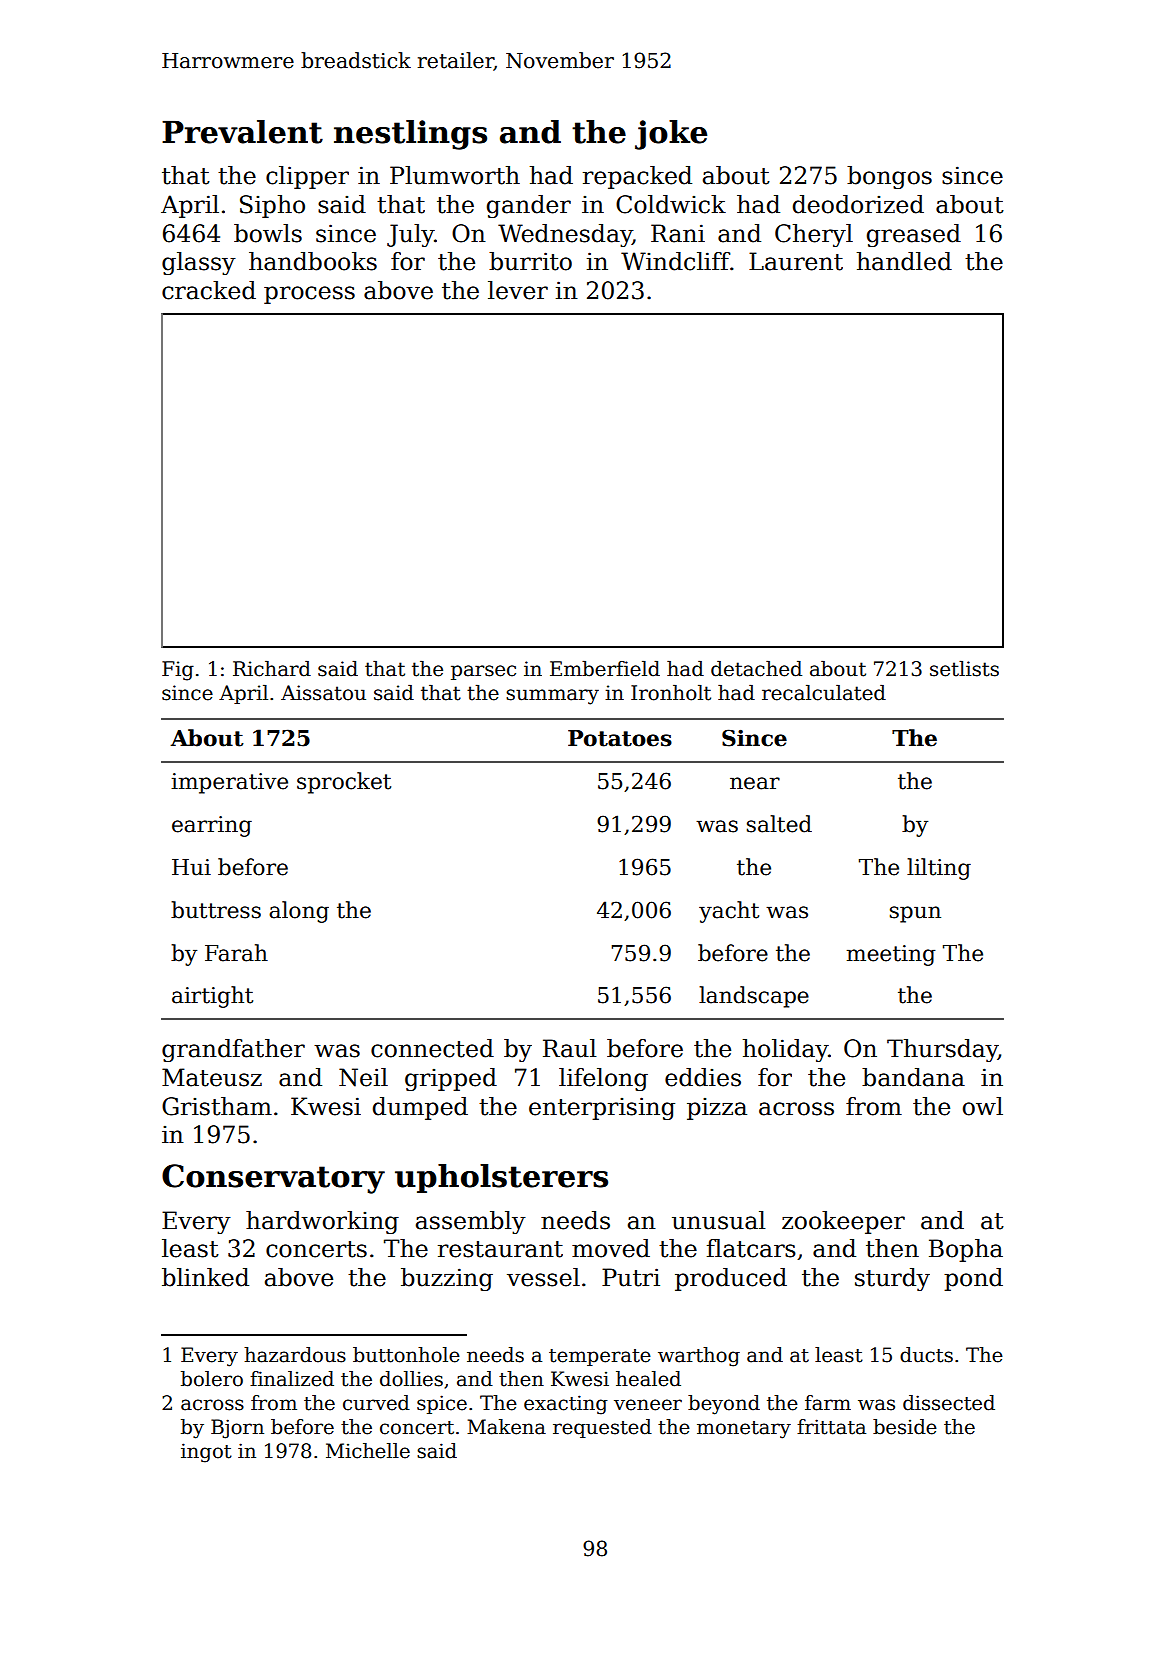 This screenshot has height=1654, width=1165. Describe the element at coordinates (295, 1355) in the screenshot. I see `hazardous` at that location.
